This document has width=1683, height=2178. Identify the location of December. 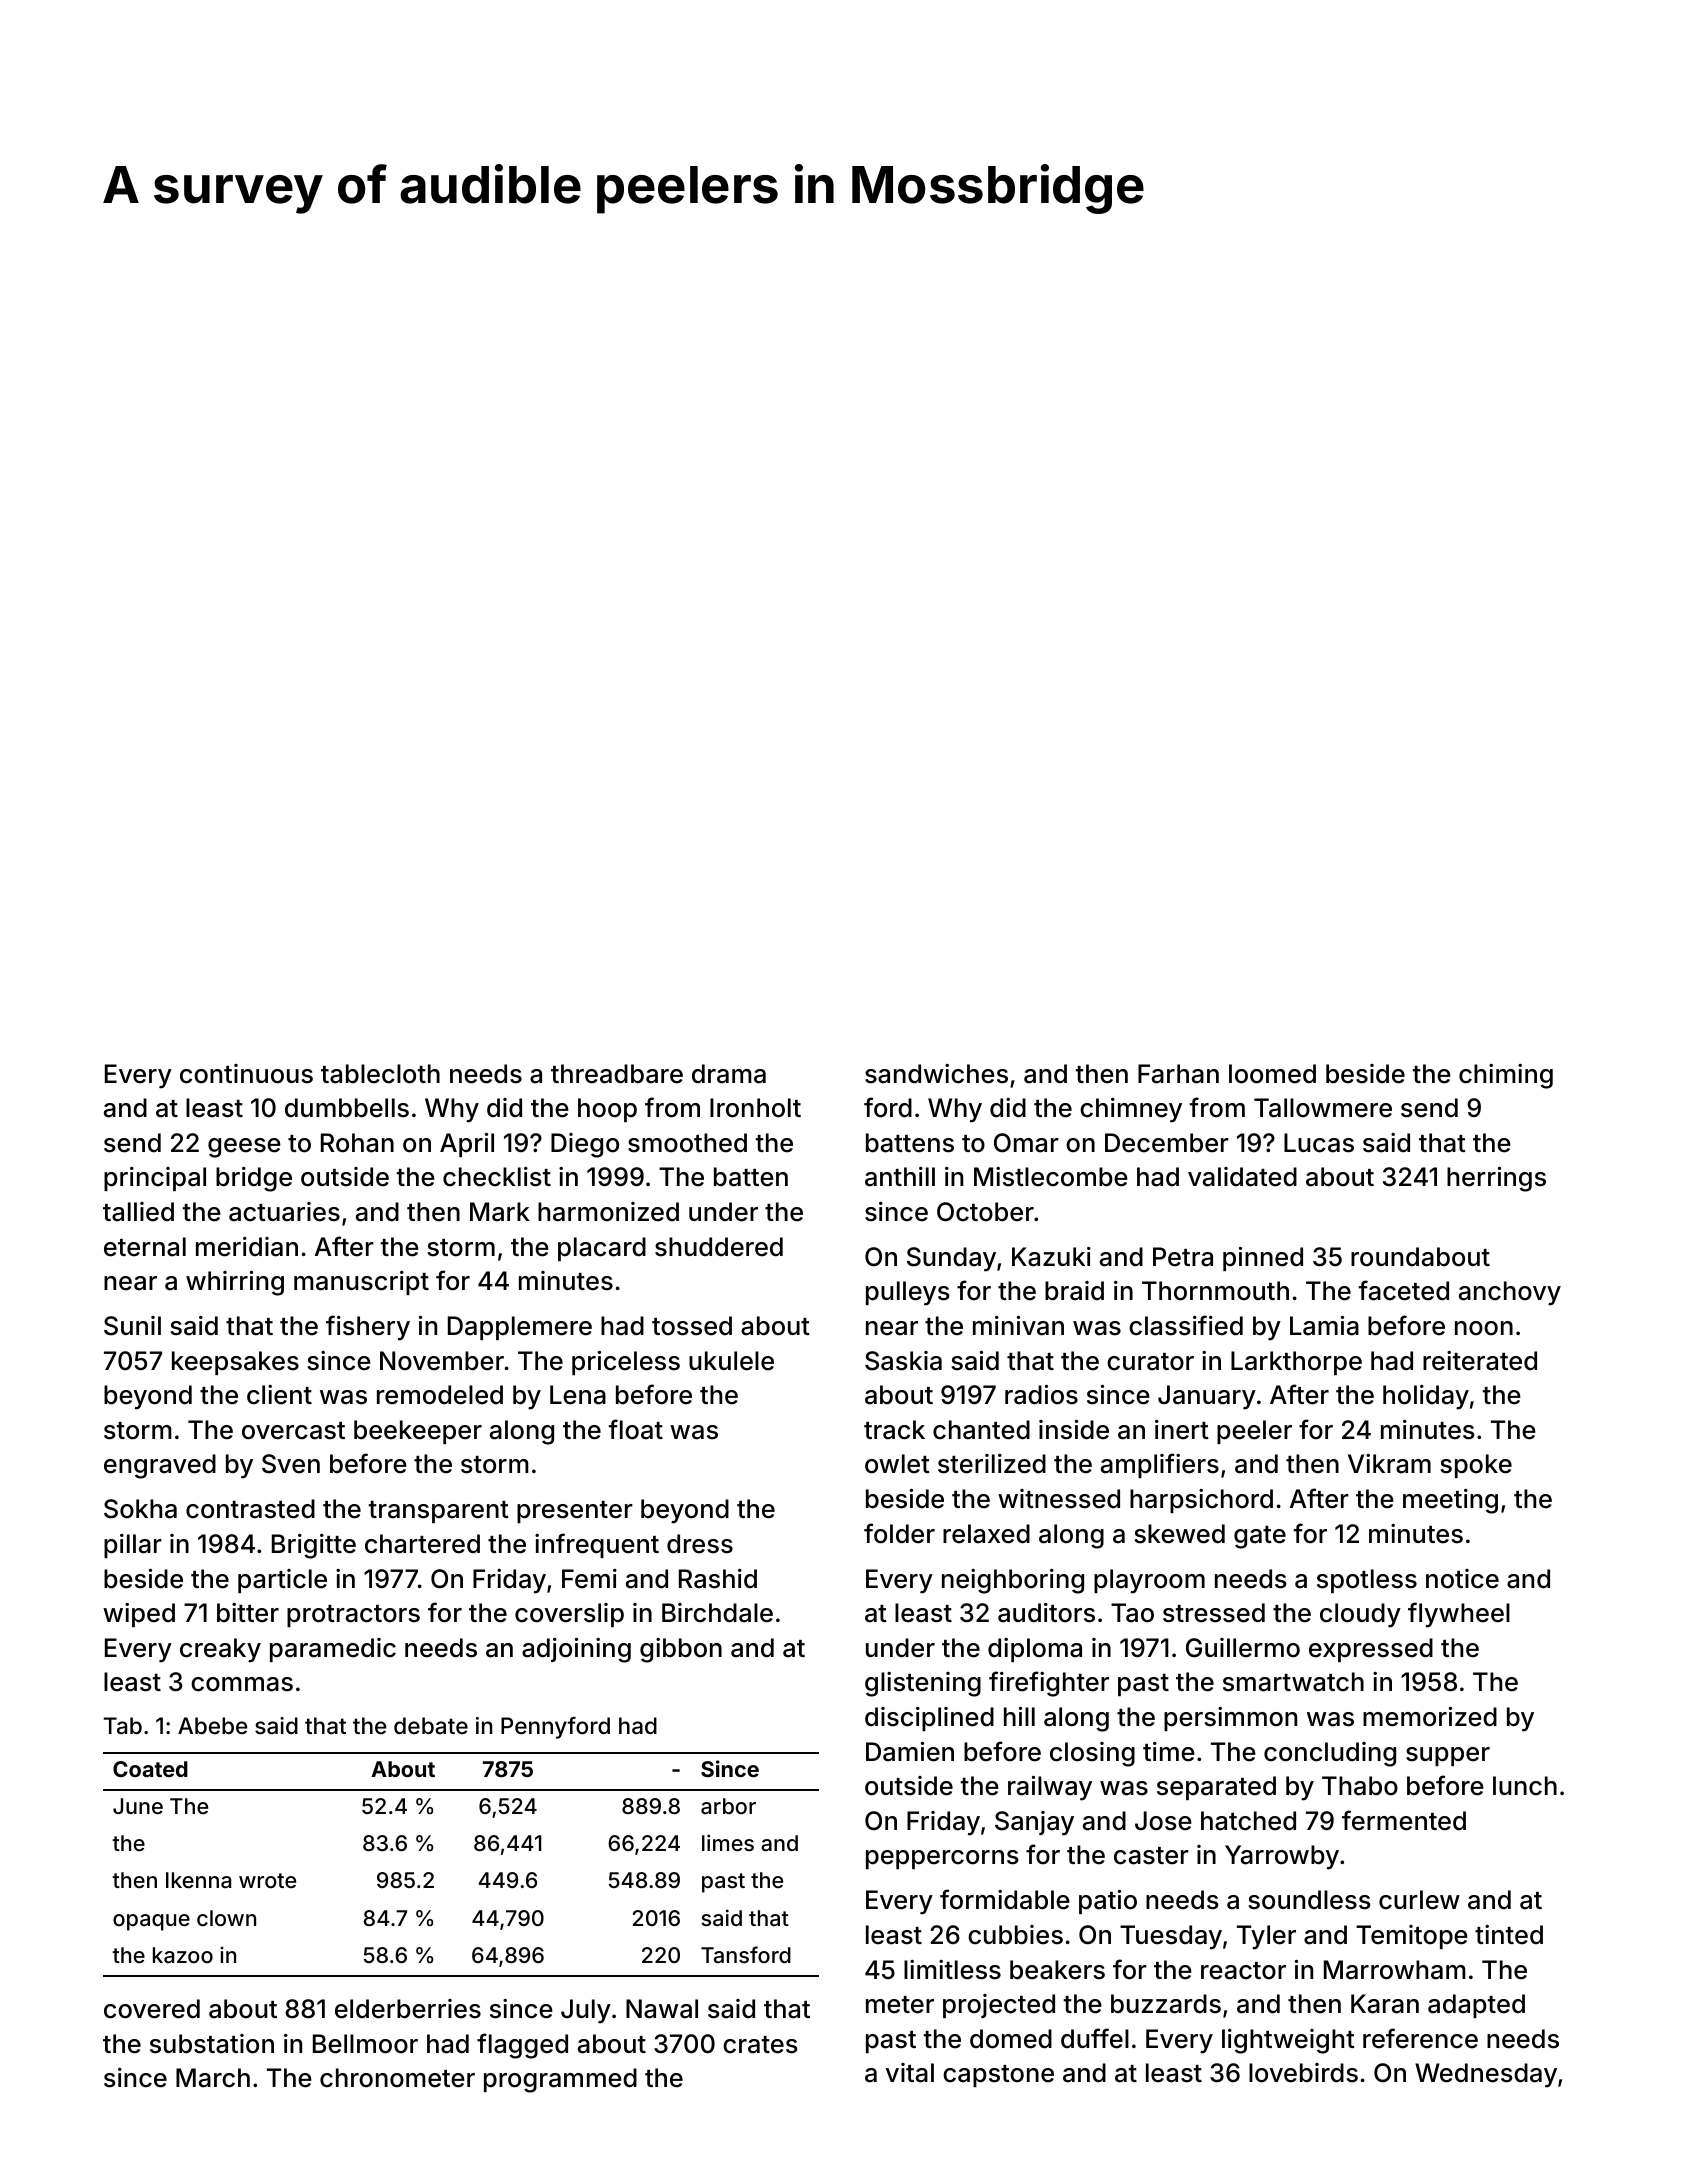
(1167, 1143).
